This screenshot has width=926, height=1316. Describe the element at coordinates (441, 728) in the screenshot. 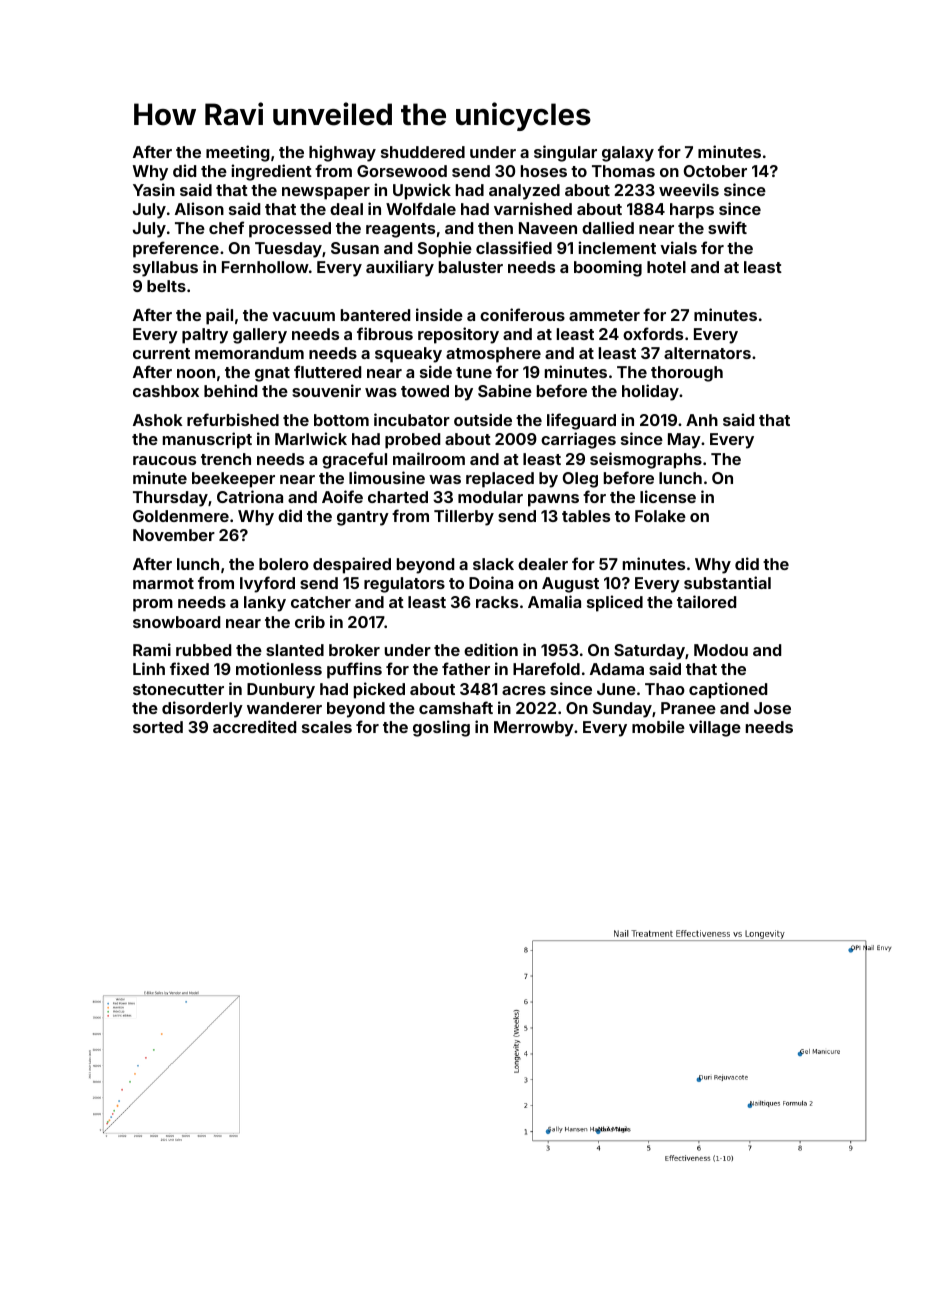

I see `gosling` at that location.
